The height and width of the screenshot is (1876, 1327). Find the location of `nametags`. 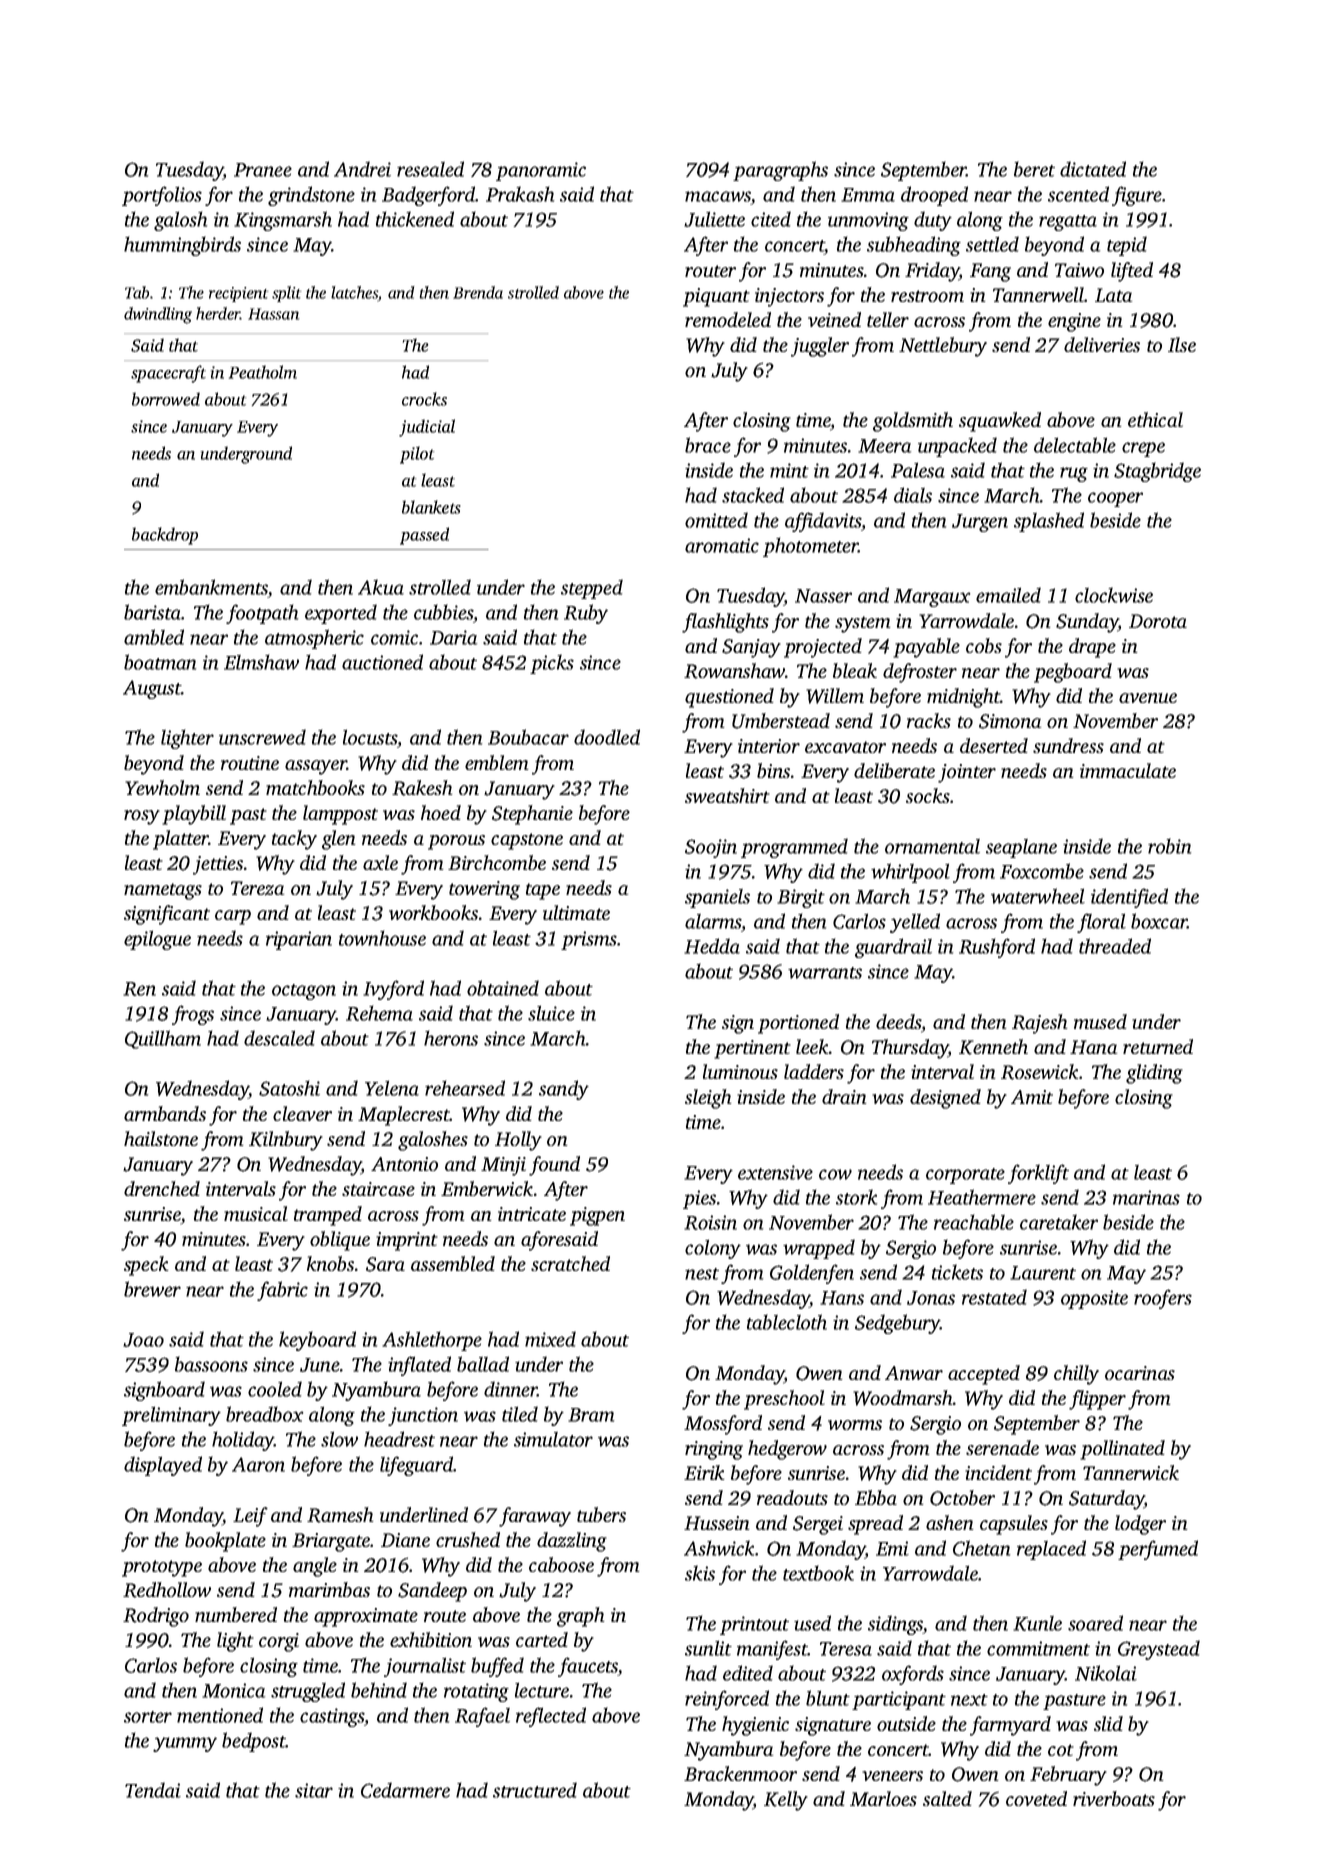

nametags is located at coordinates (163, 891).
